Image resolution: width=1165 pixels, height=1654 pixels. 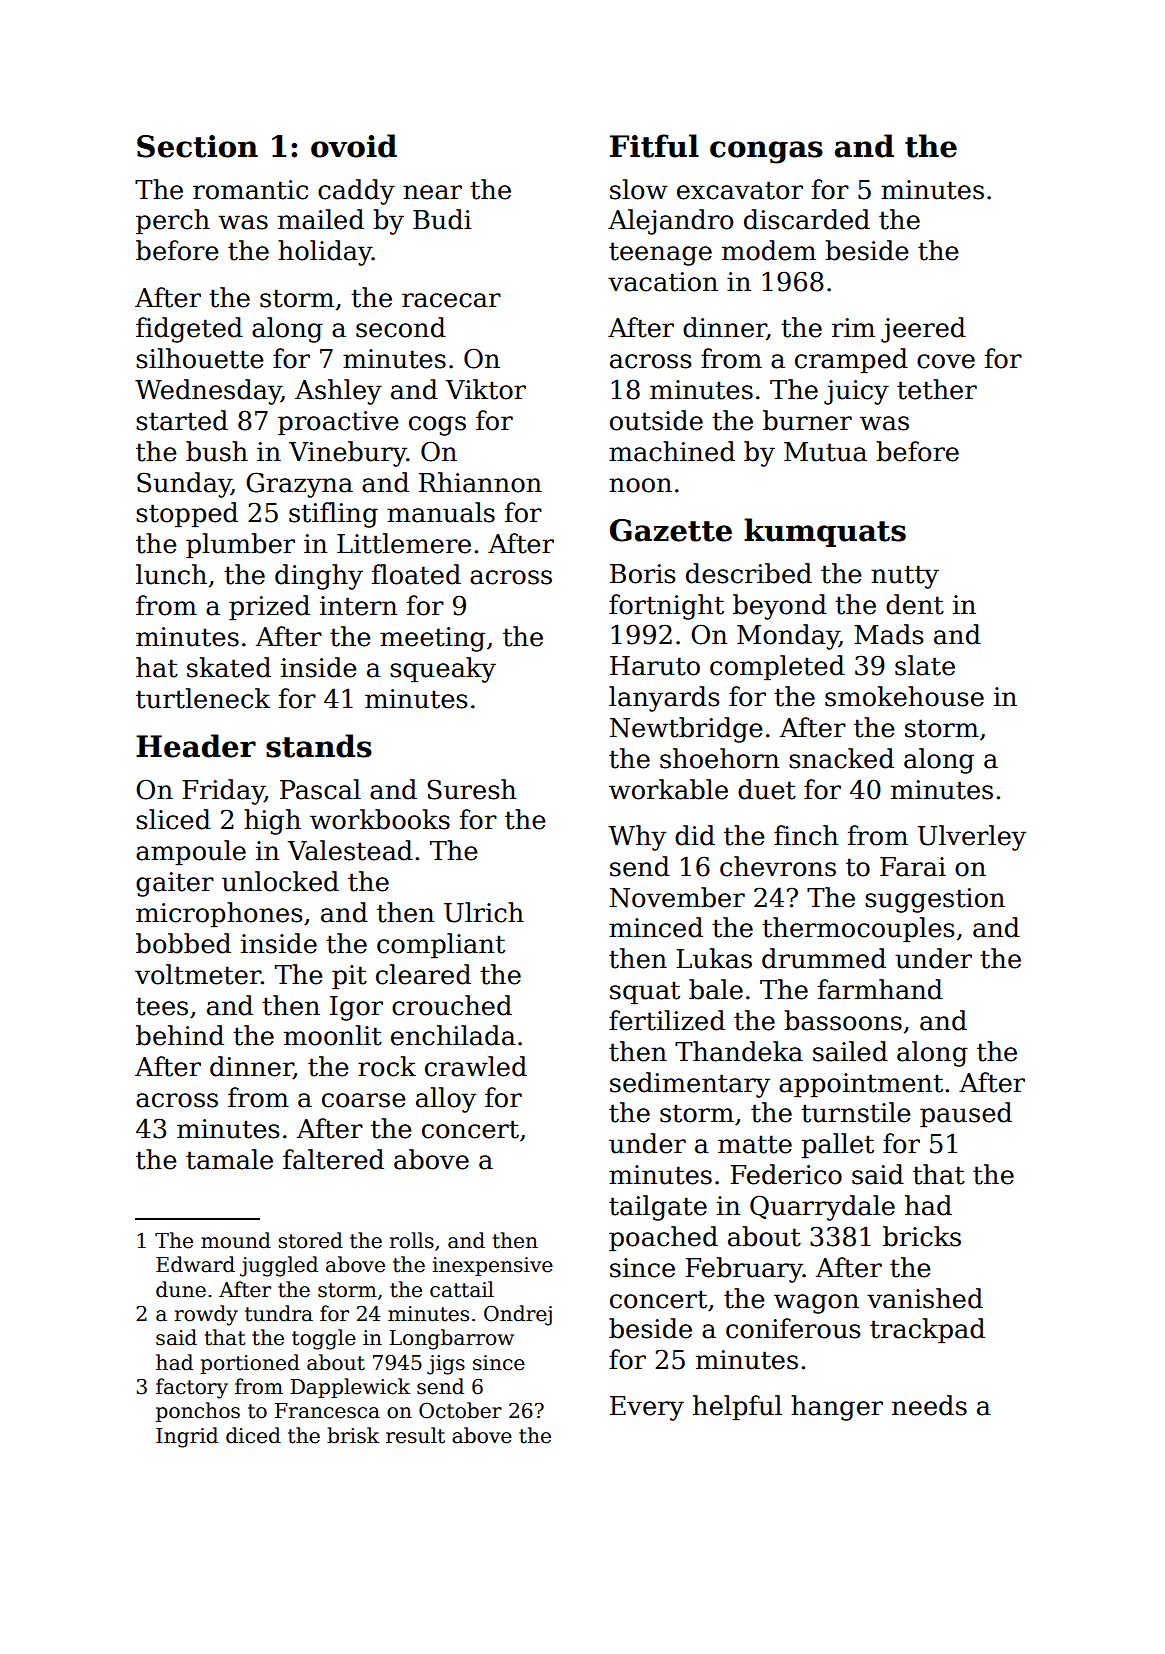 What do you see at coordinates (350, 850) in the screenshot?
I see `Valestead` at bounding box center [350, 850].
